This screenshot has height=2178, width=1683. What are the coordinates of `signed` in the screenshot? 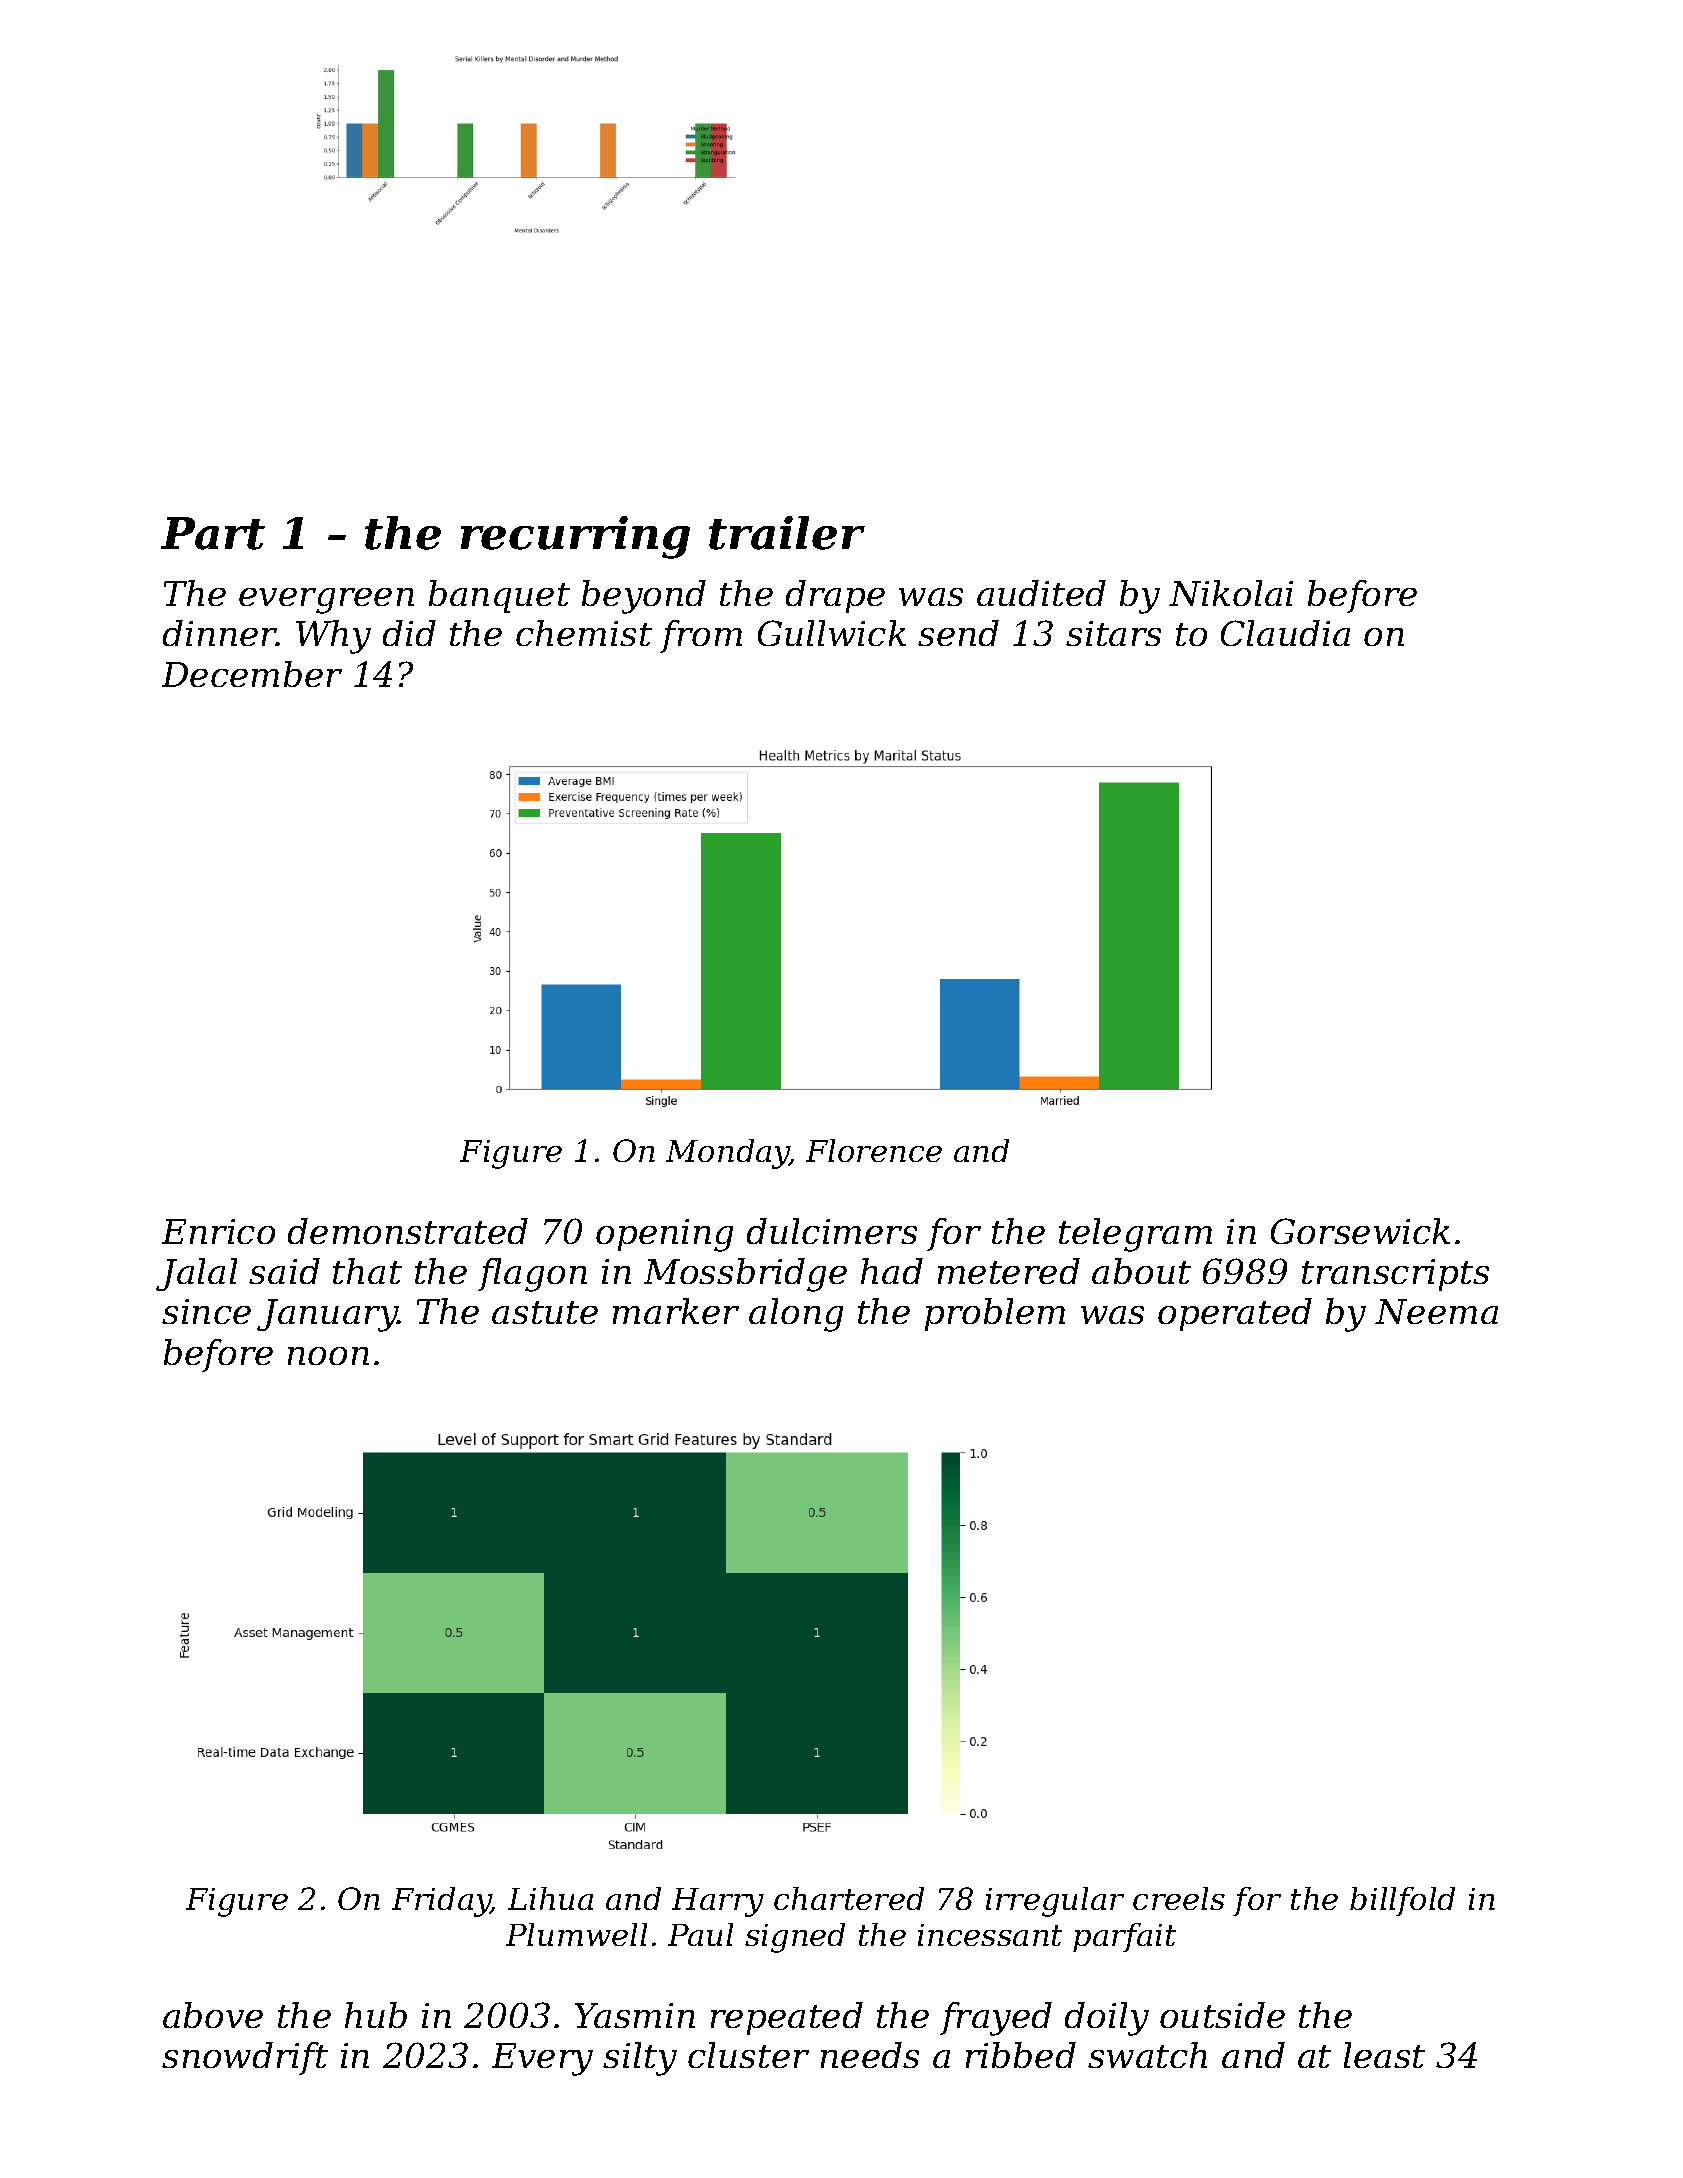 It's located at (795, 1938).
